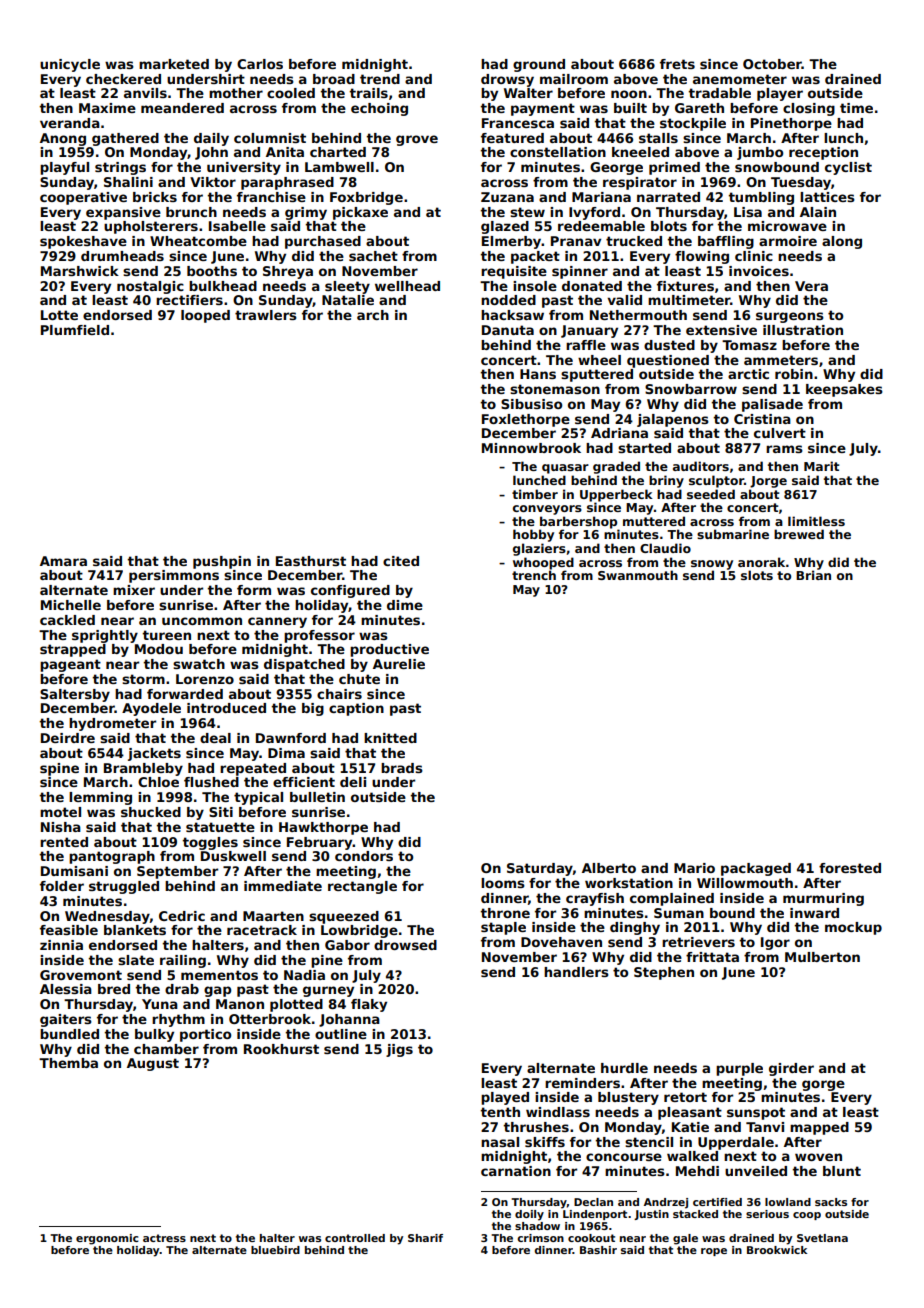 This screenshot has width=924, height=1308. Describe the element at coordinates (821, 466) in the screenshot. I see `Marit` at that location.
